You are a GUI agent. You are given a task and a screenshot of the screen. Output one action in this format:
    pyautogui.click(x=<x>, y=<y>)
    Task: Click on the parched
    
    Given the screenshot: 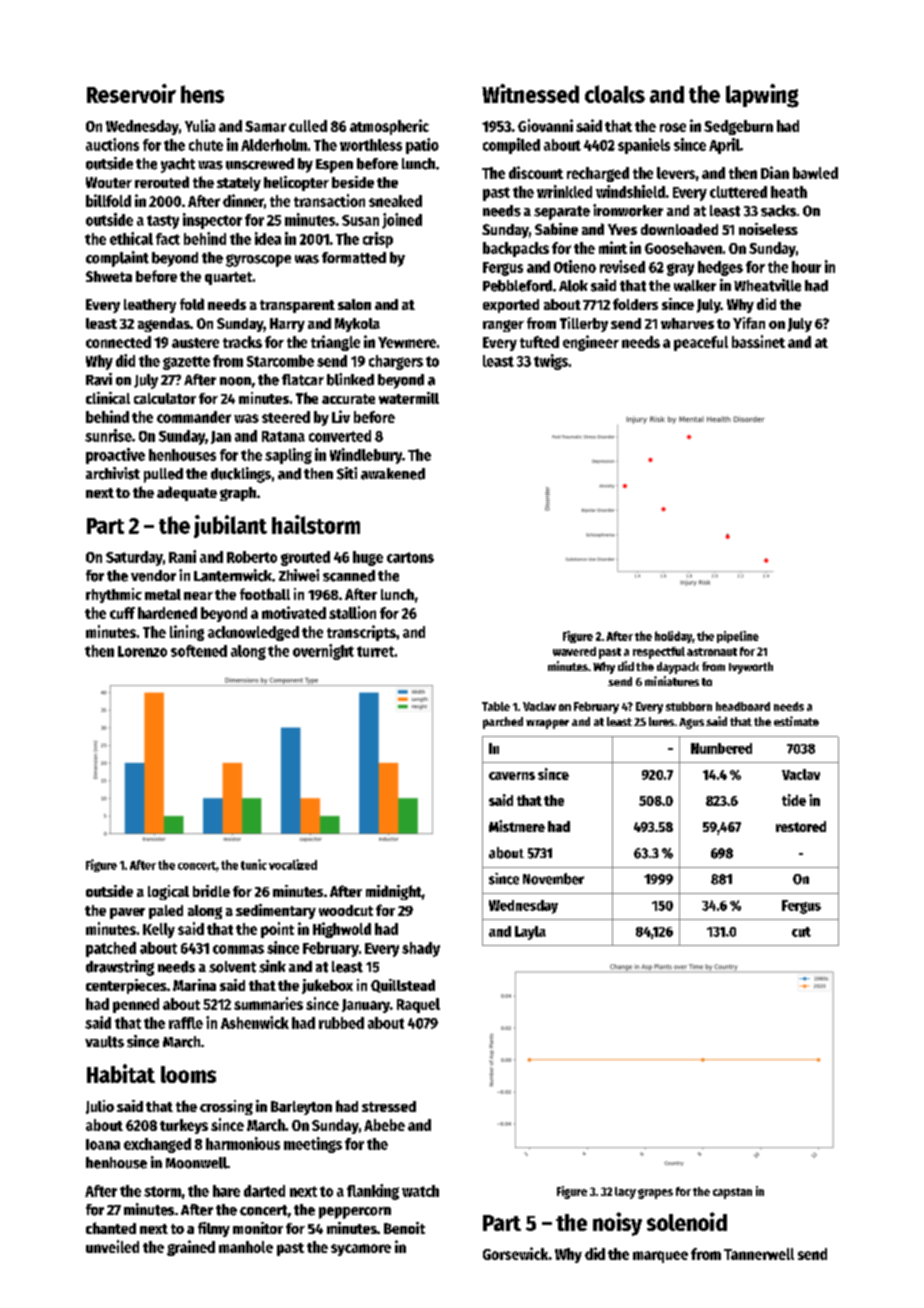 What is the action you would take?
    pyautogui.click(x=503, y=723)
